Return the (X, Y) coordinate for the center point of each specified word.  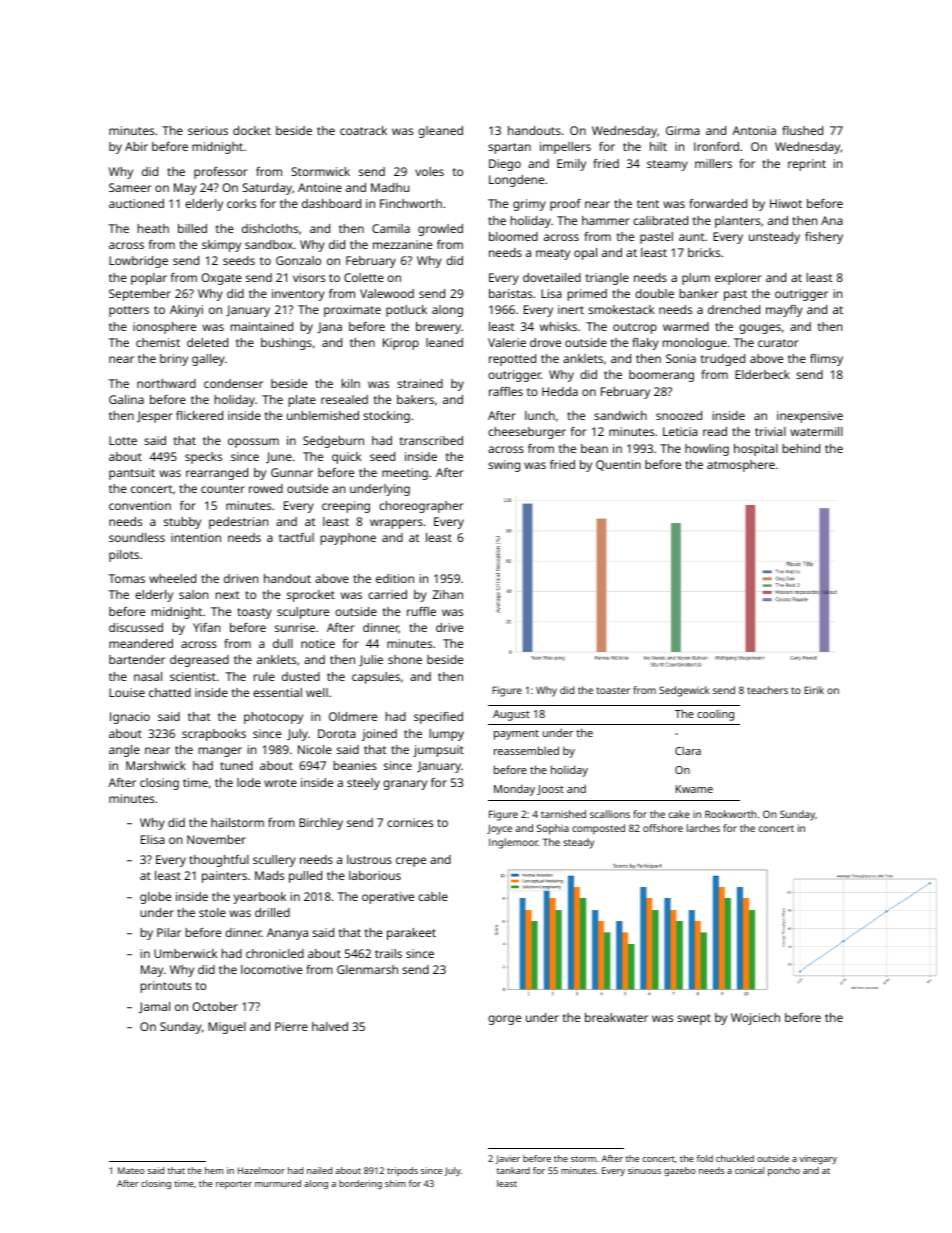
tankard (513, 1170)
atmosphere (741, 466)
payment (516, 735)
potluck (406, 311)
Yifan (206, 627)
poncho (784, 1171)
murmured (278, 1183)
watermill (816, 431)
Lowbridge (138, 262)
